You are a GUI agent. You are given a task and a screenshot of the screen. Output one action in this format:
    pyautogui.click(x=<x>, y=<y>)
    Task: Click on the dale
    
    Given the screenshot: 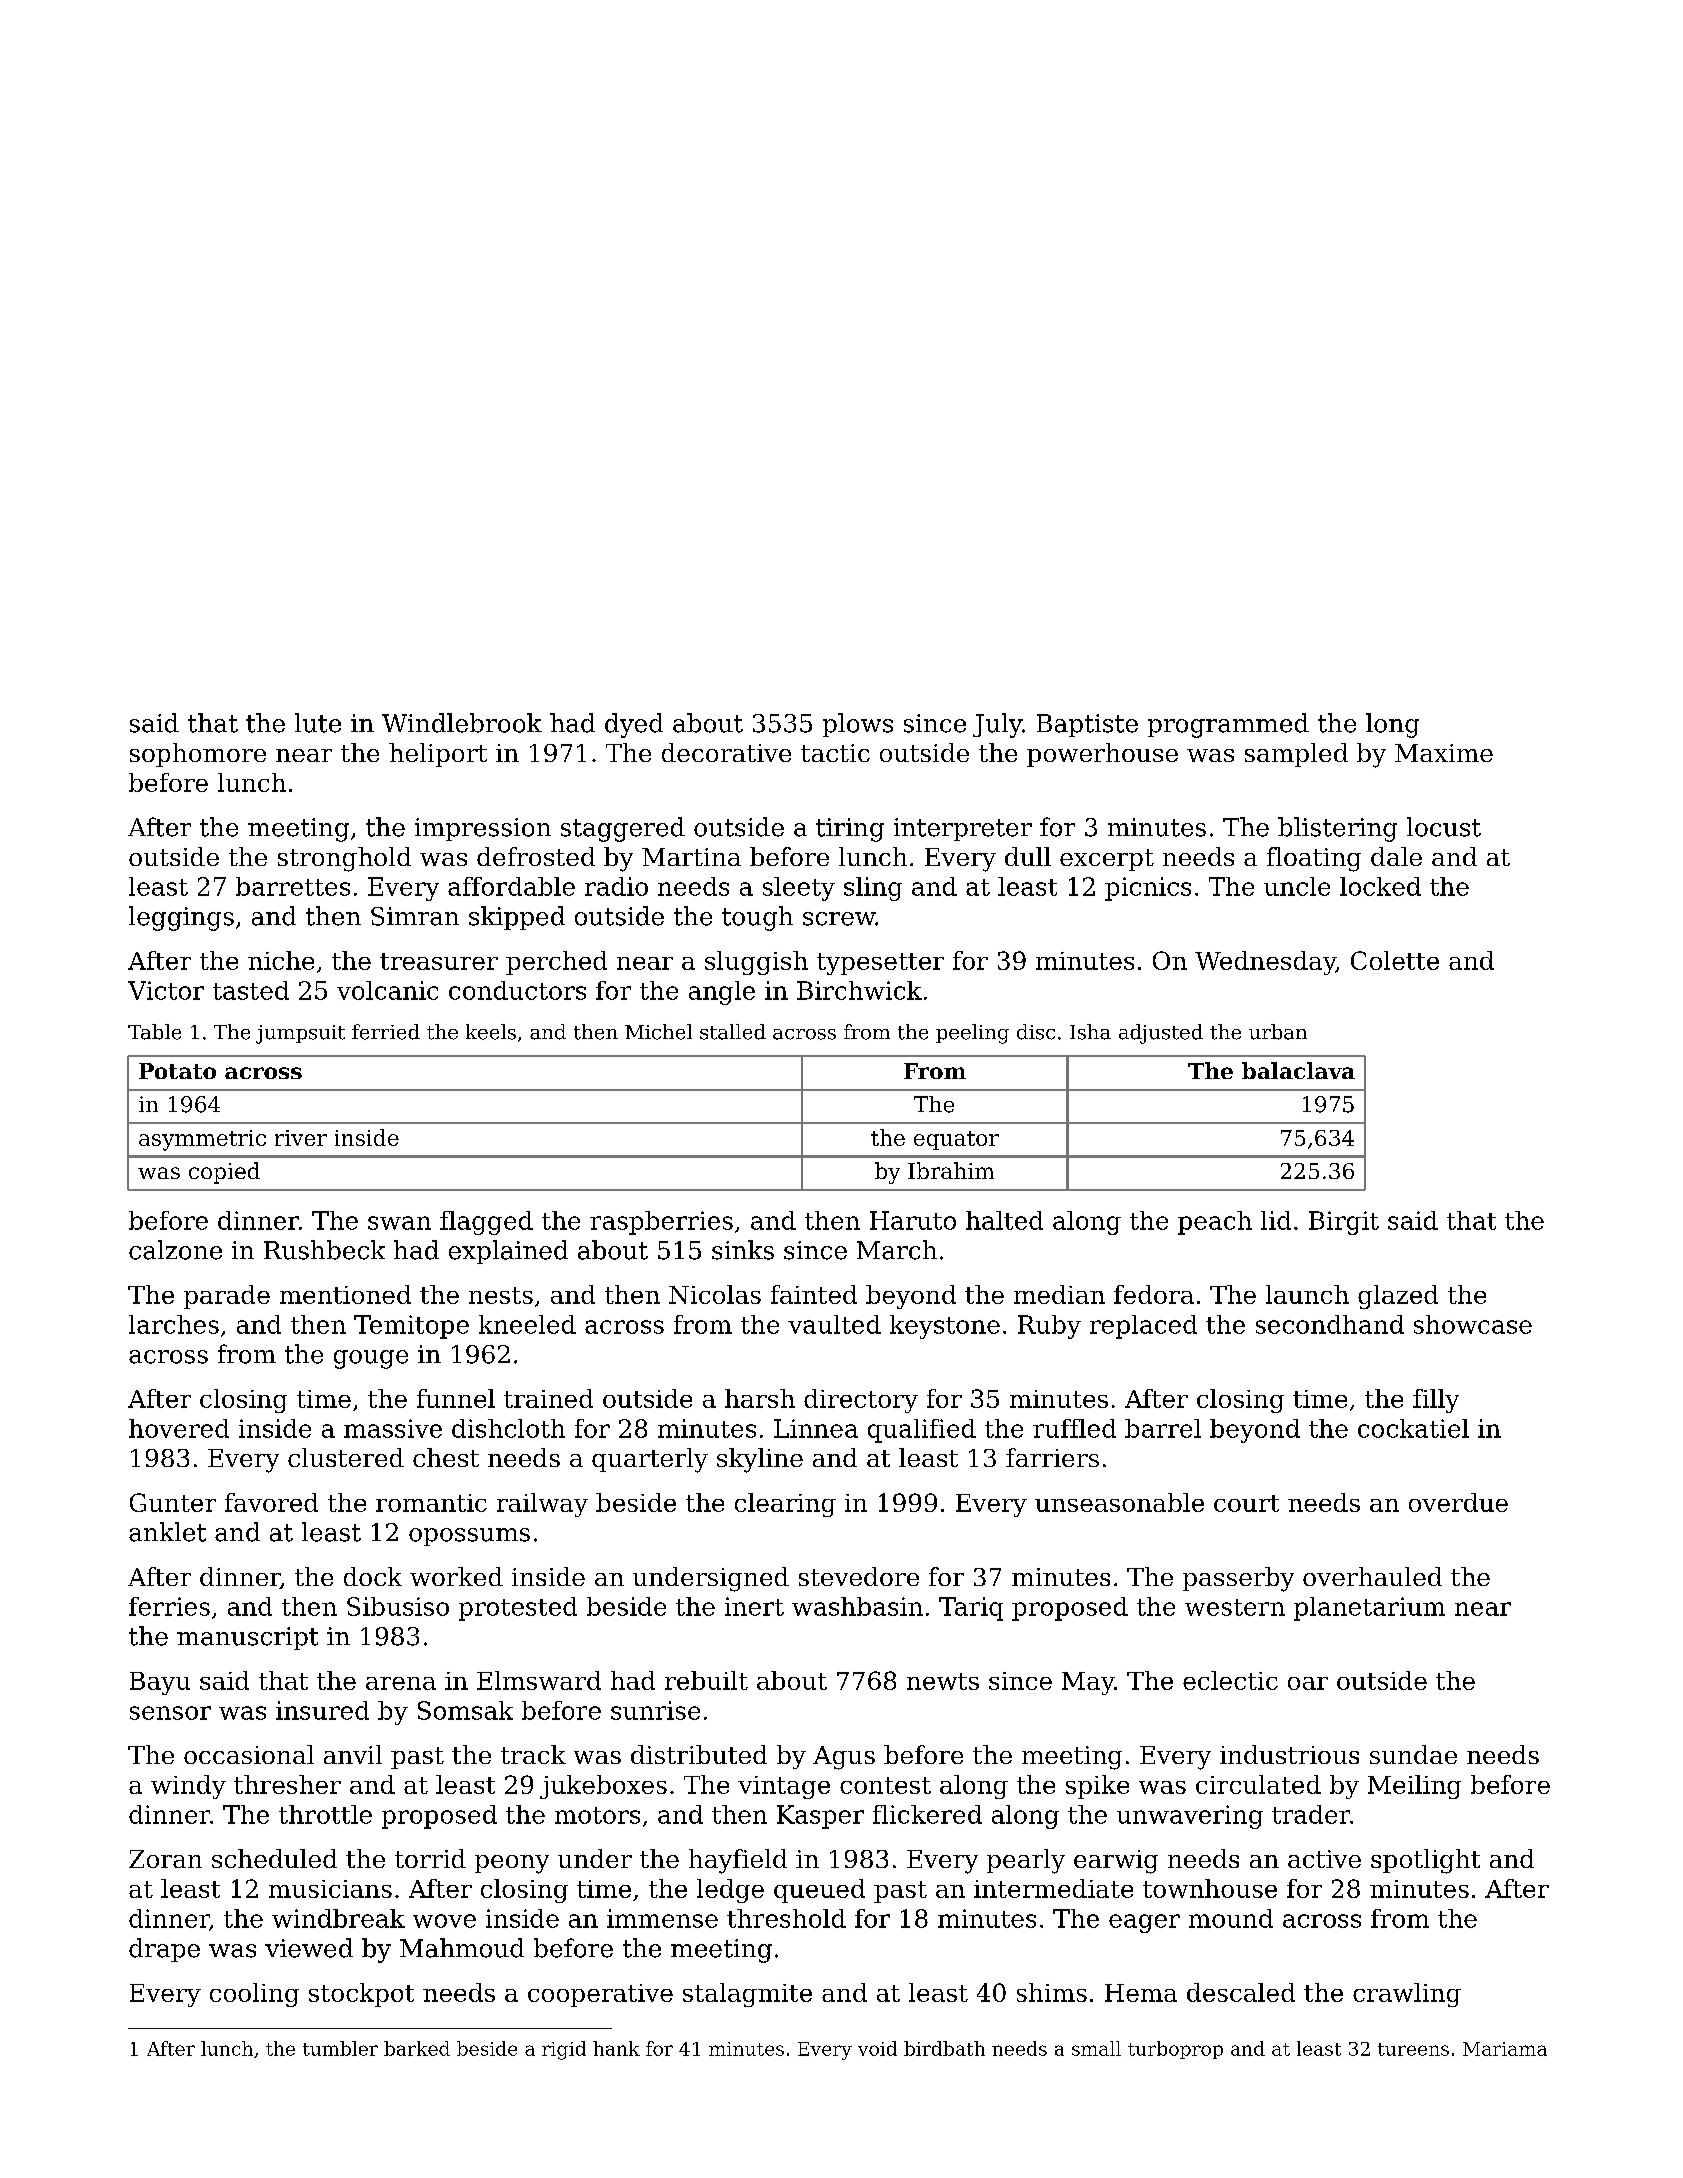 What is the action you would take?
    pyautogui.click(x=1396, y=856)
